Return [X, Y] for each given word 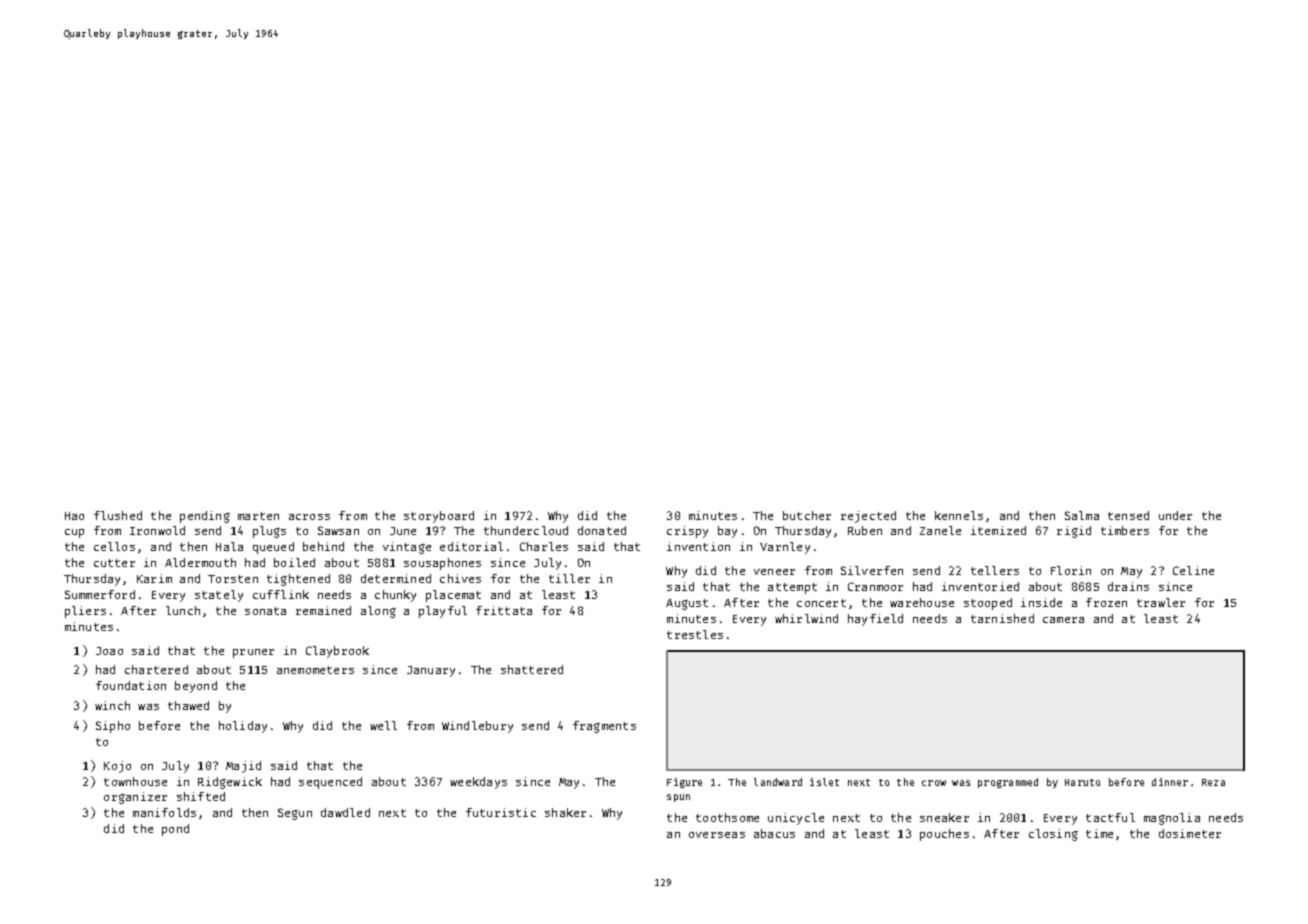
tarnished [1002, 618]
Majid [243, 767]
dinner [1170, 782]
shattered [532, 669]
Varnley [785, 548]
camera [1063, 620]
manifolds [164, 812]
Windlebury [477, 727]
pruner [253, 653]
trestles [695, 634]
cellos [114, 546]
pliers [85, 612]
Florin [1071, 570]
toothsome [727, 817]
